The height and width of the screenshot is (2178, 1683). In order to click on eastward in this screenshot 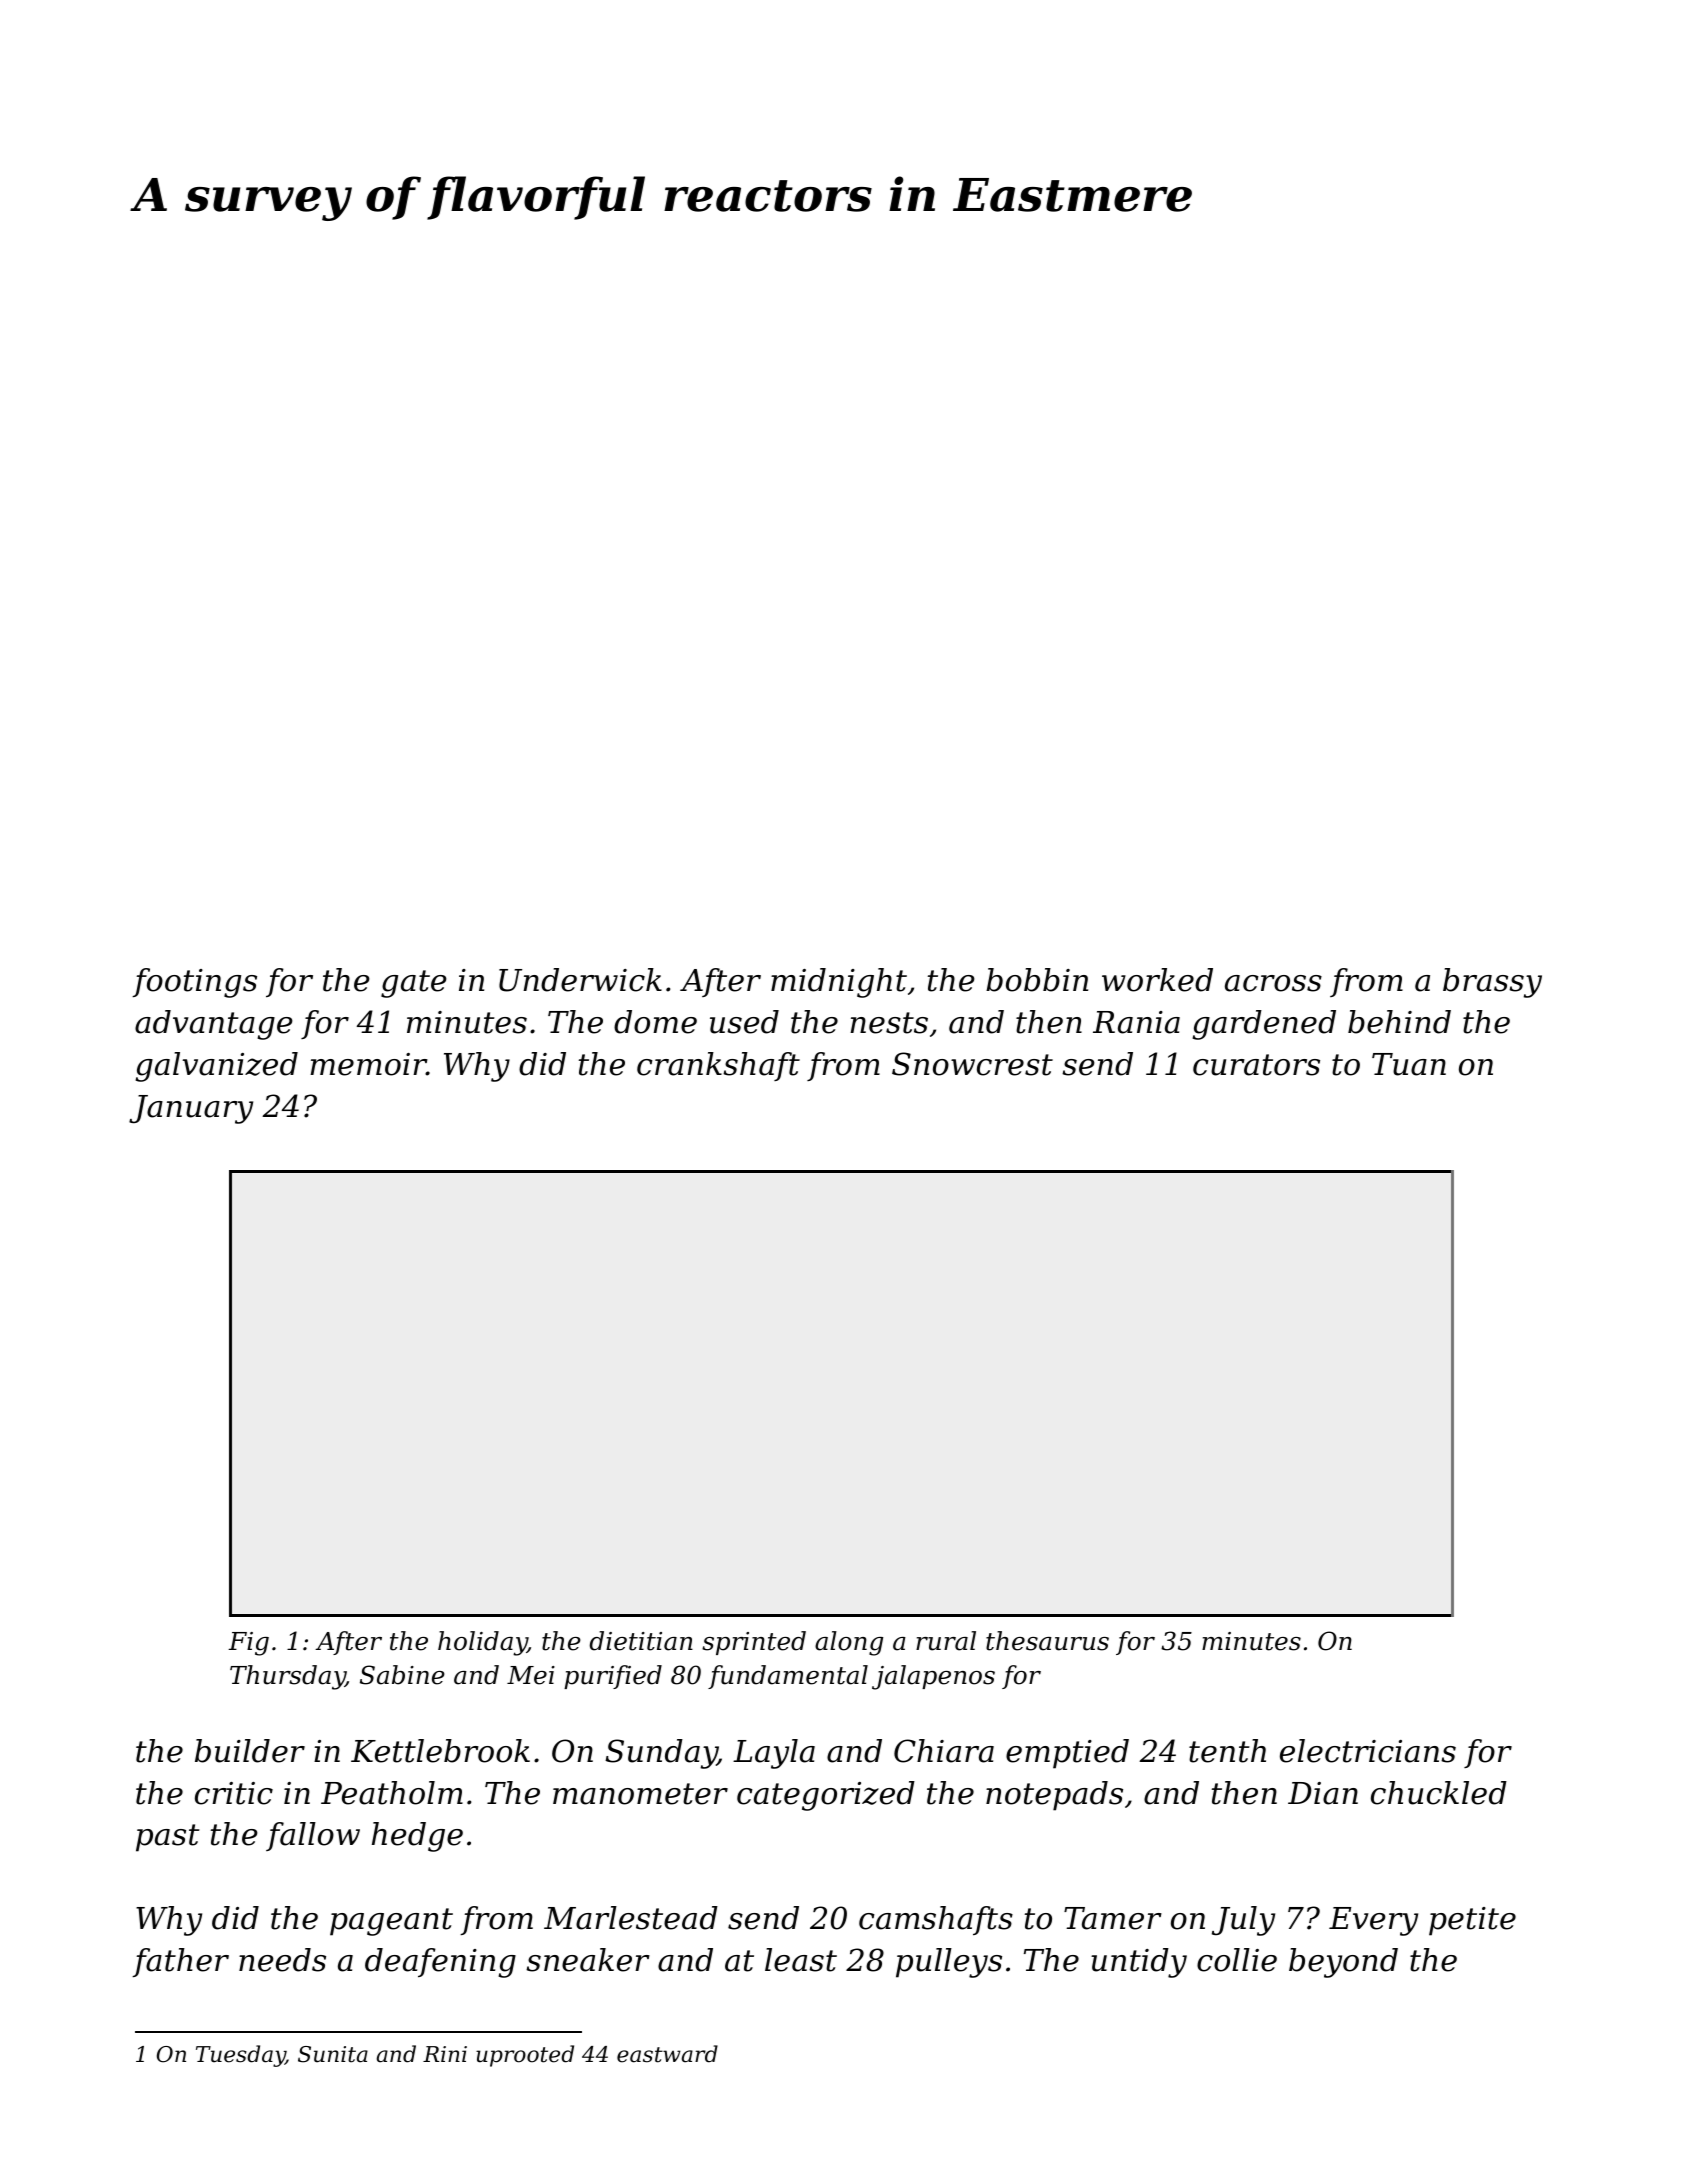, I will do `click(667, 2054)`.
